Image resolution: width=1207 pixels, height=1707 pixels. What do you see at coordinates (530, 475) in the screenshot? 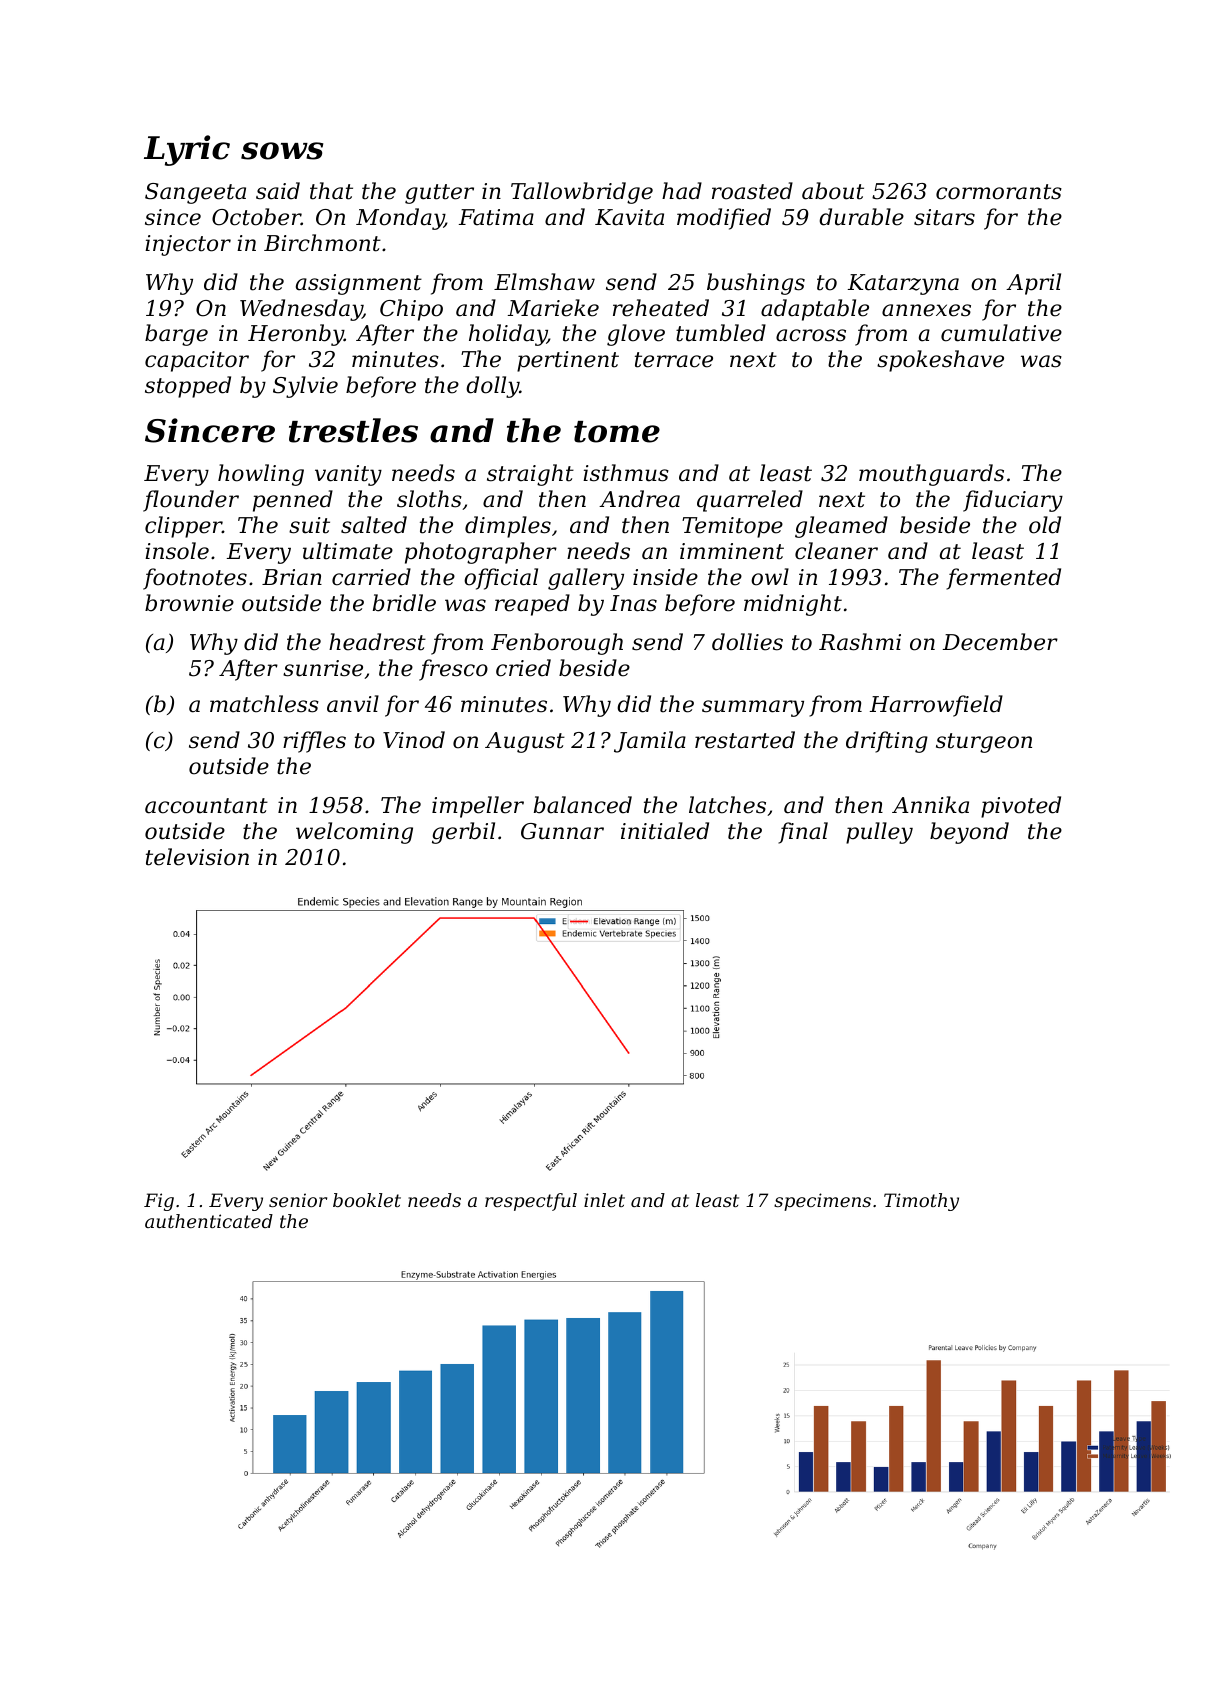
I see `straight` at bounding box center [530, 475].
